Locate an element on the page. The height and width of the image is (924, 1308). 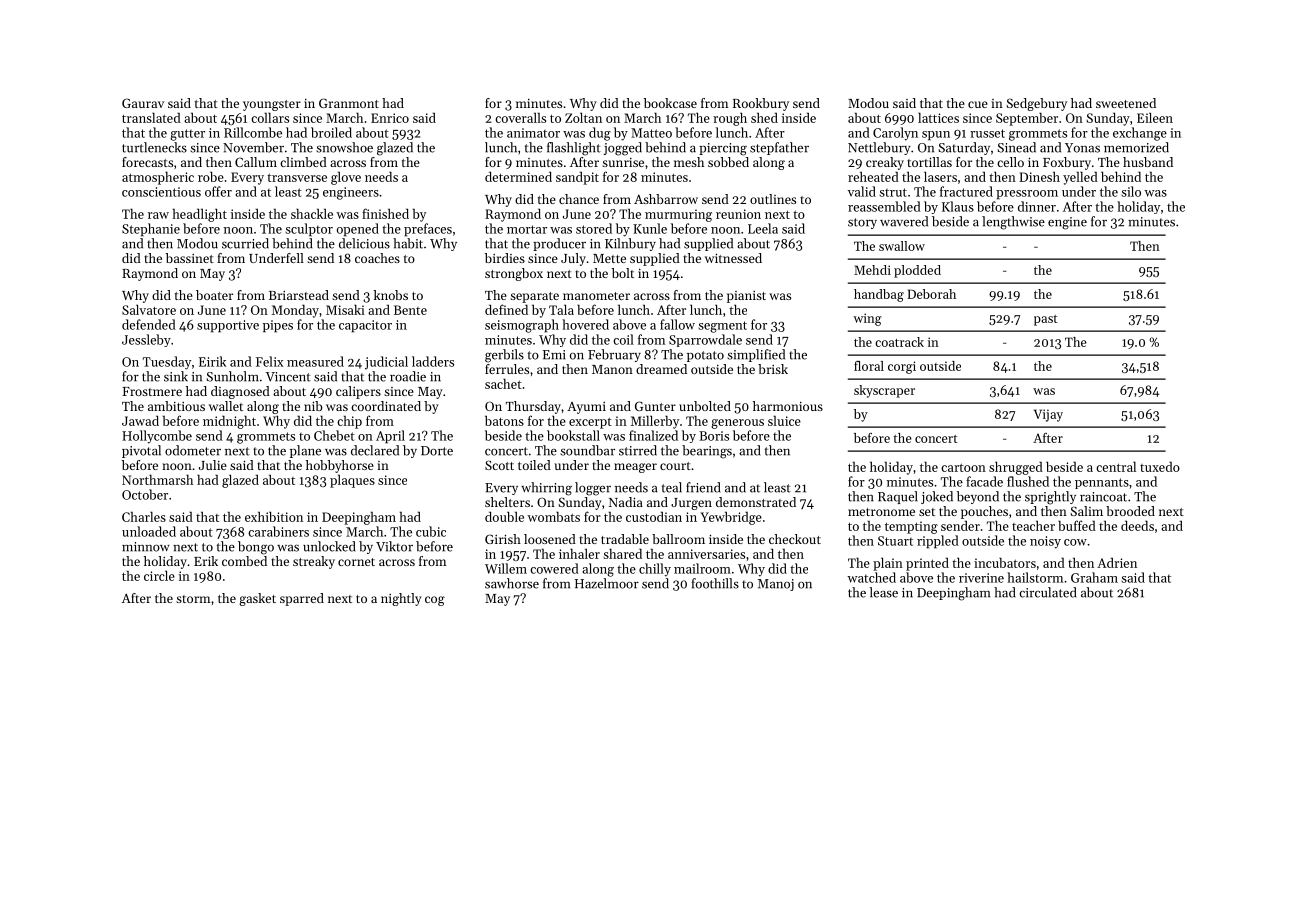
raw is located at coordinates (158, 215).
